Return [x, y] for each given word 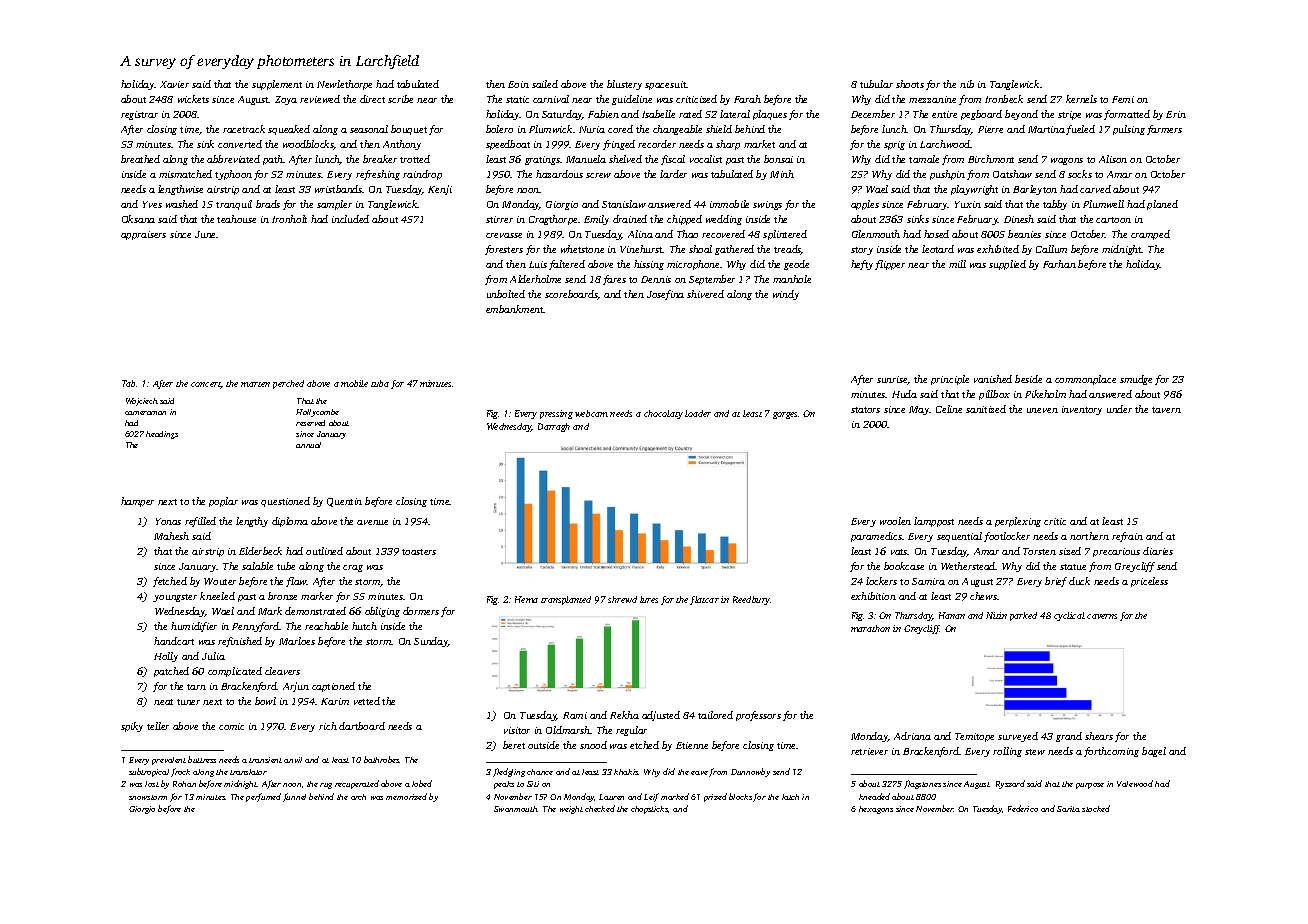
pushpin [947, 175]
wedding [724, 220]
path [273, 160]
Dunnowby [750, 772]
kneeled [217, 596]
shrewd [622, 599]
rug [326, 786]
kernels [1081, 99]
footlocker [1007, 537]
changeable [677, 130]
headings [162, 435]
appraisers [143, 235]
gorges [785, 415]
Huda [904, 394]
